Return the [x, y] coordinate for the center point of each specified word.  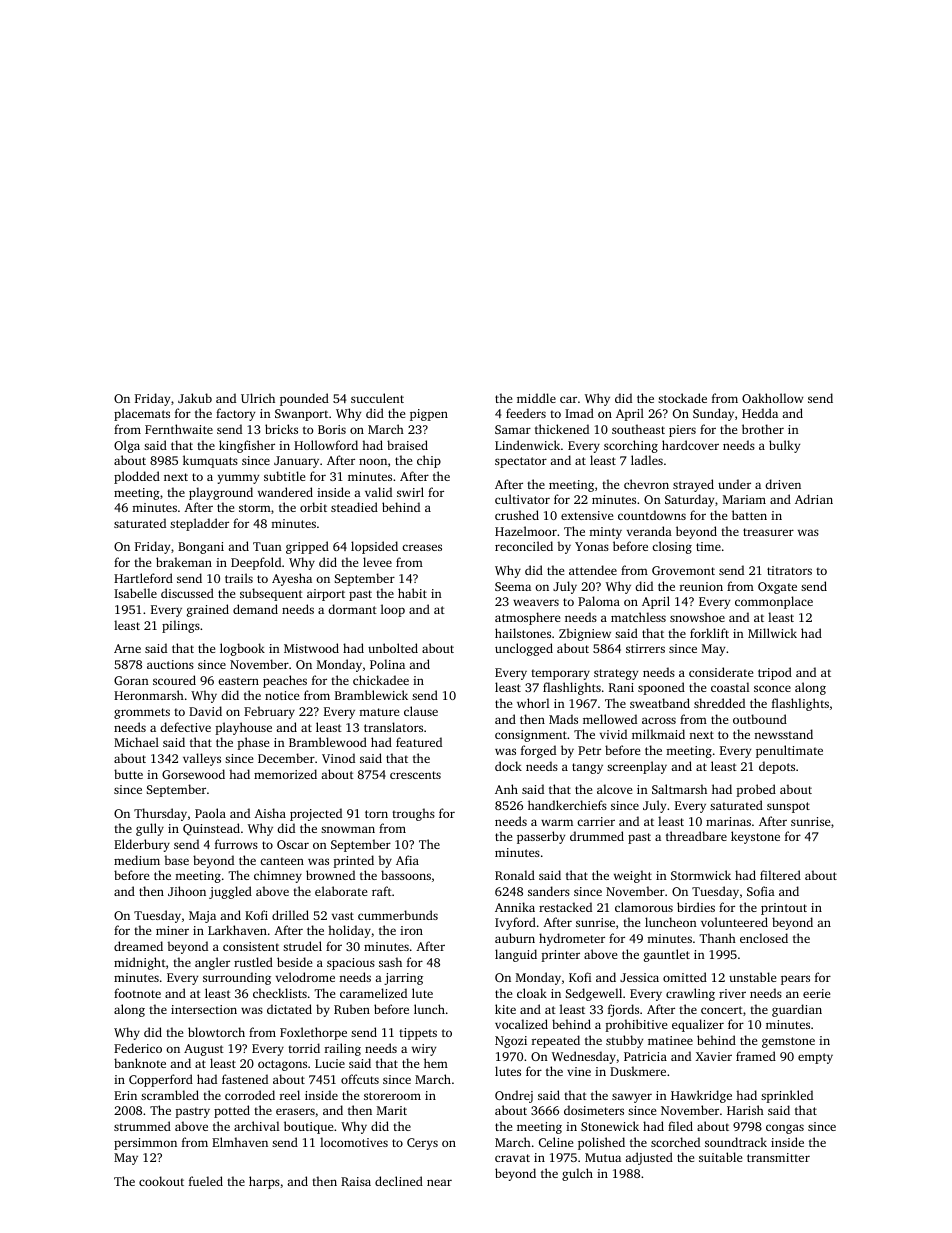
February [269, 712]
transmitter [778, 1157]
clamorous [644, 907]
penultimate [789, 751]
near [439, 1182]
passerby [541, 837]
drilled [290, 915]
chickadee [381, 680]
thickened [562, 429]
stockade [682, 398]
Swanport [301, 415]
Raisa [356, 1181]
